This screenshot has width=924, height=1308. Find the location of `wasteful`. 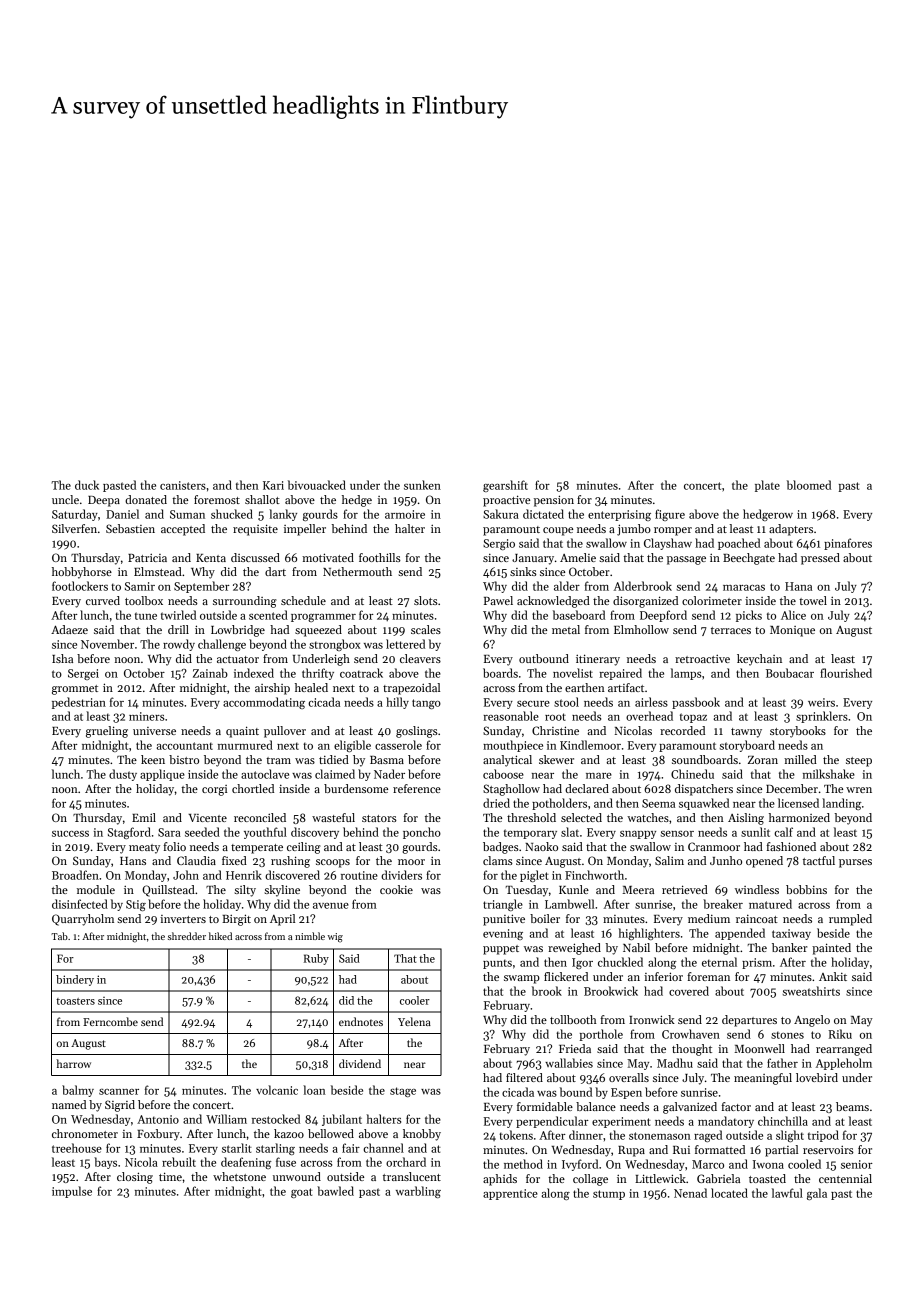

wasteful is located at coordinates (333, 817).
